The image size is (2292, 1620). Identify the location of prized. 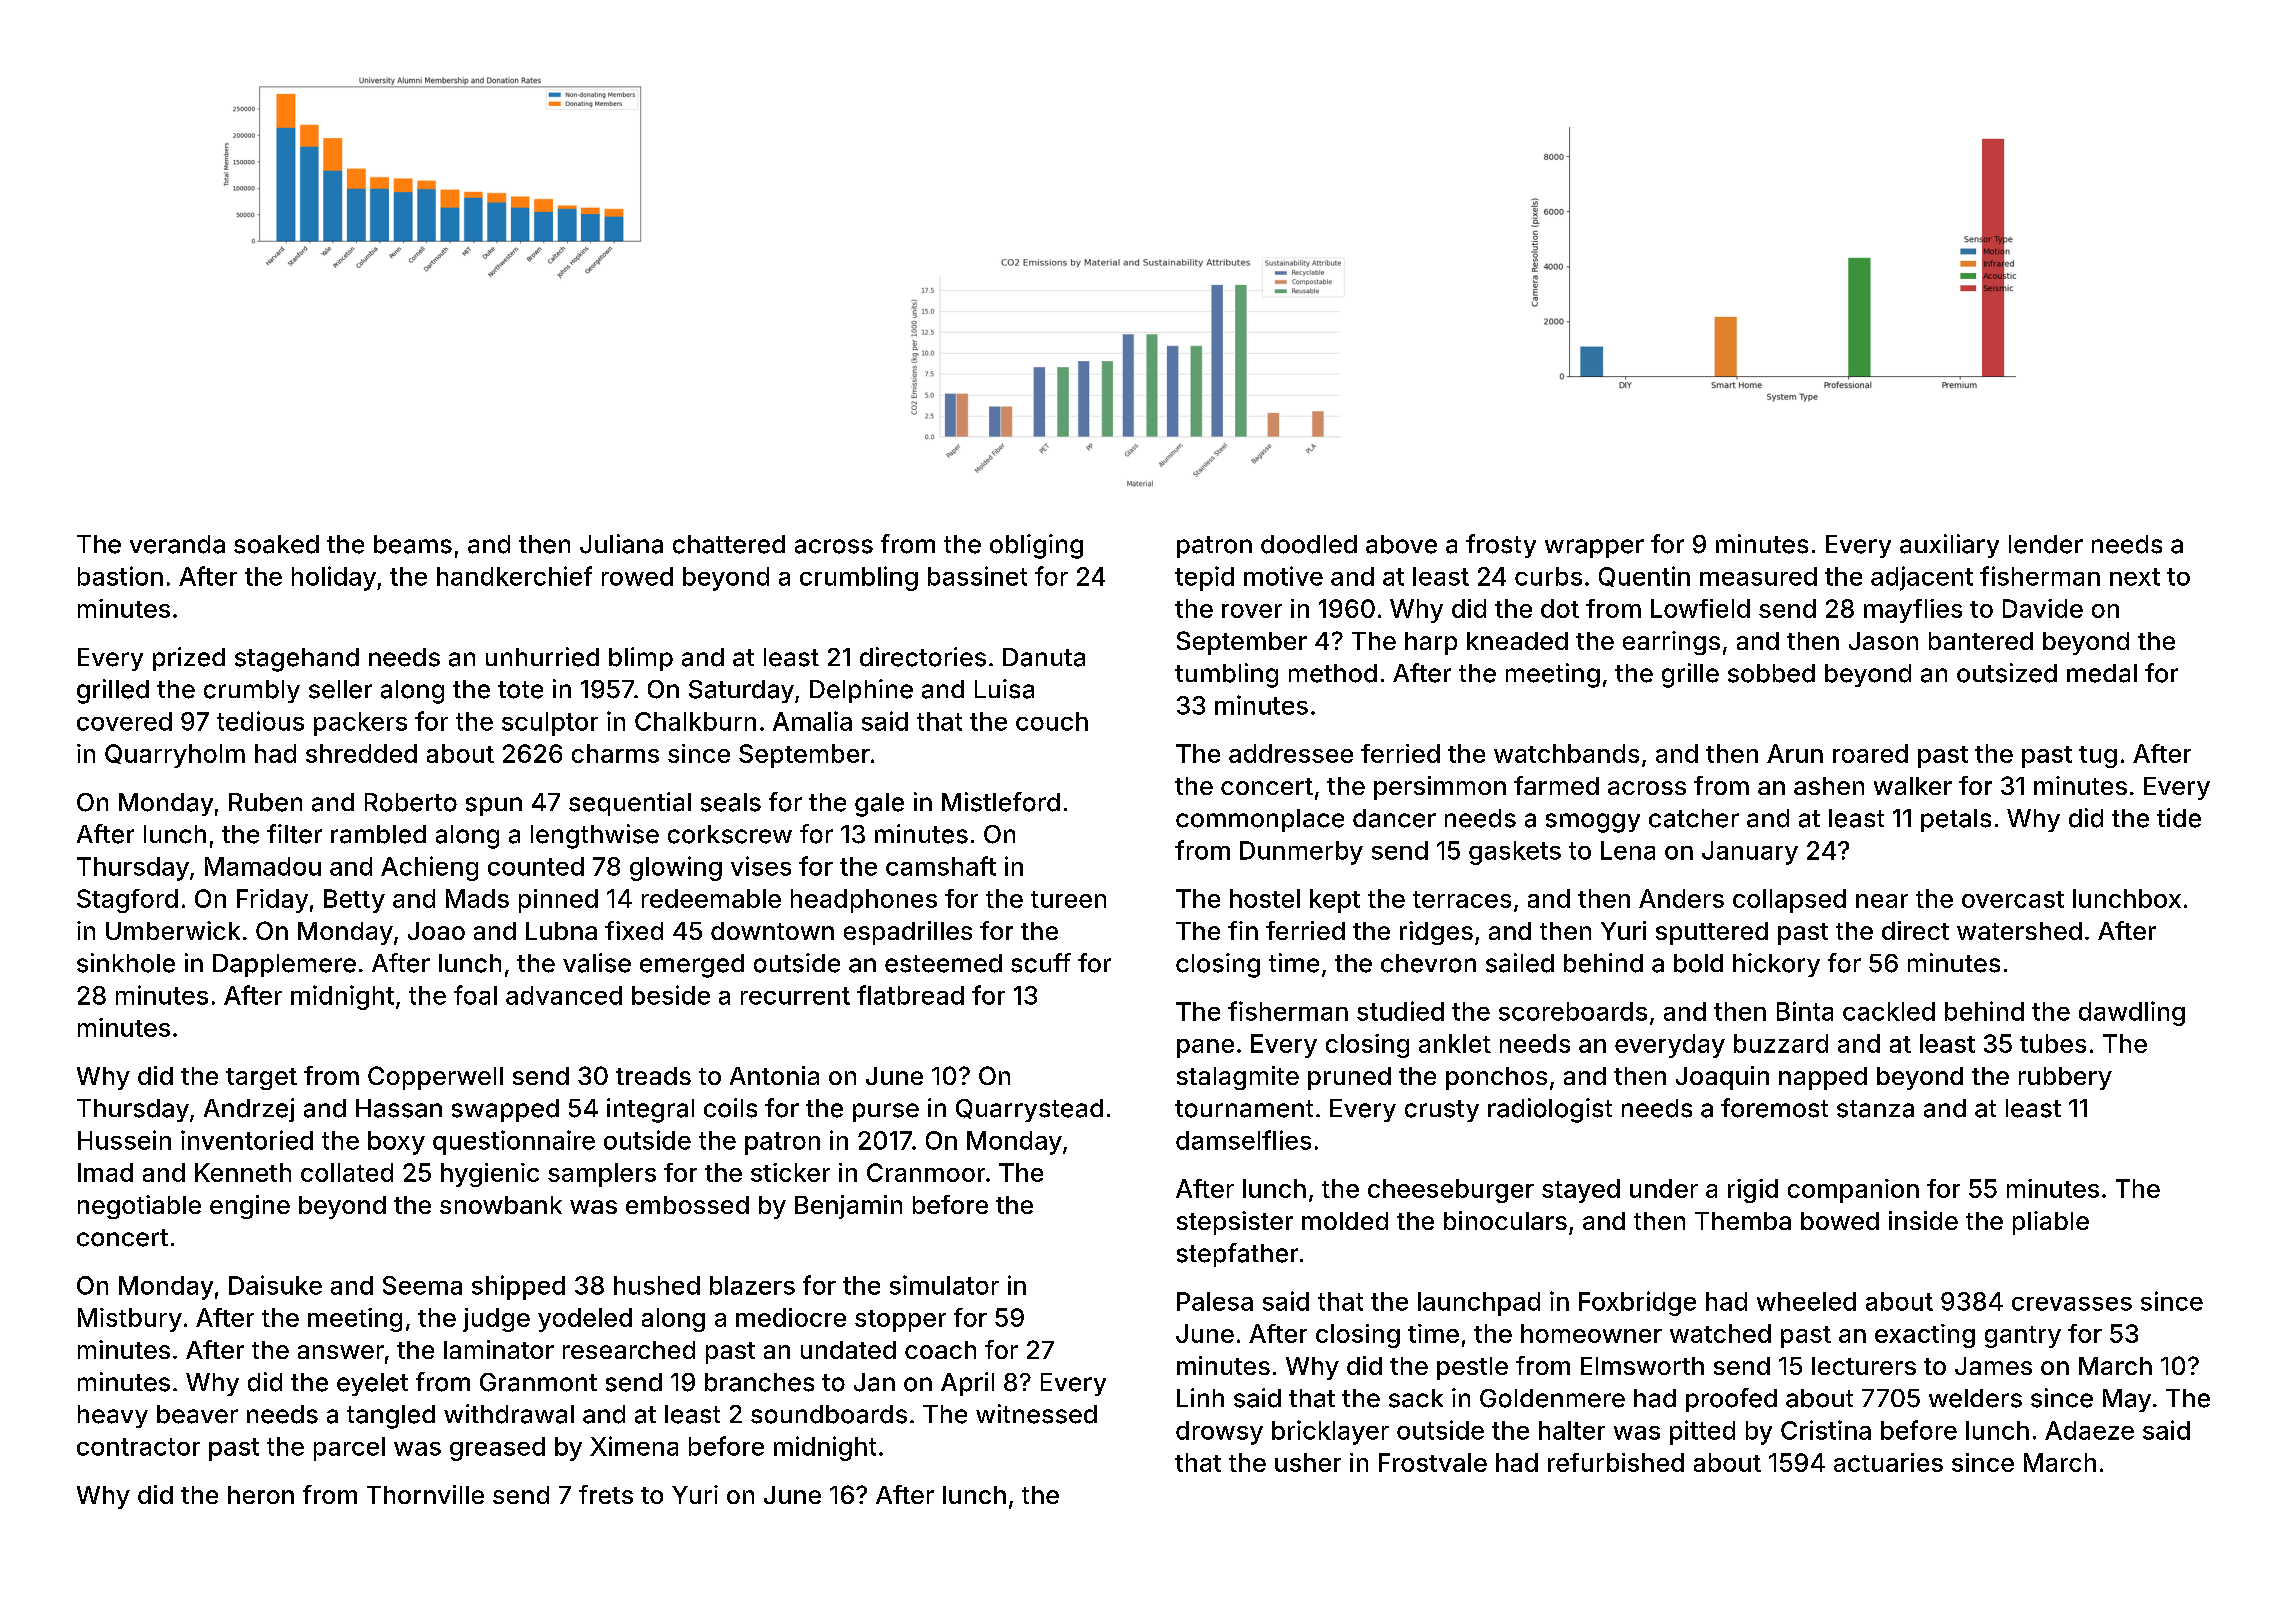
(189, 659).
